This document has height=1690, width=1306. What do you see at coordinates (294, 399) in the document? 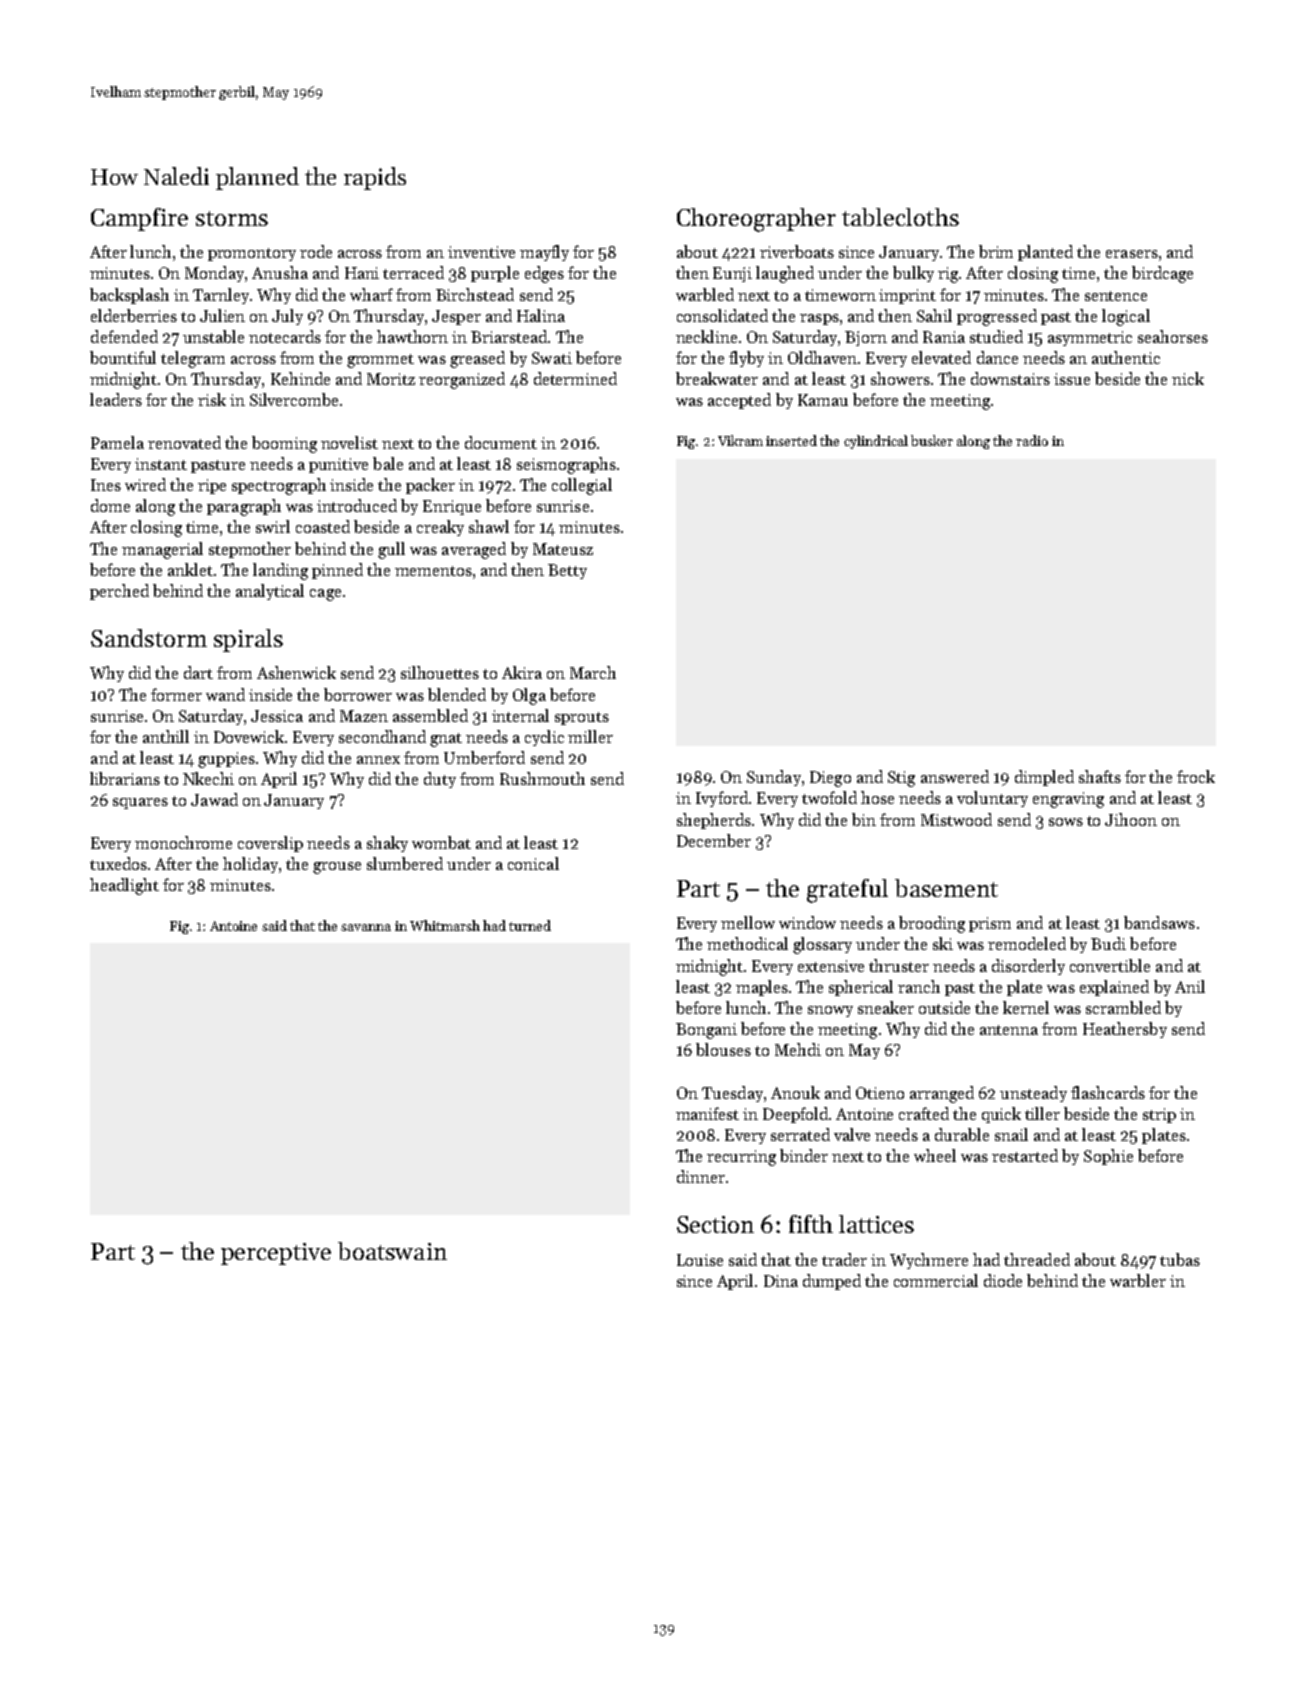
I see `Silvercombe` at bounding box center [294, 399].
